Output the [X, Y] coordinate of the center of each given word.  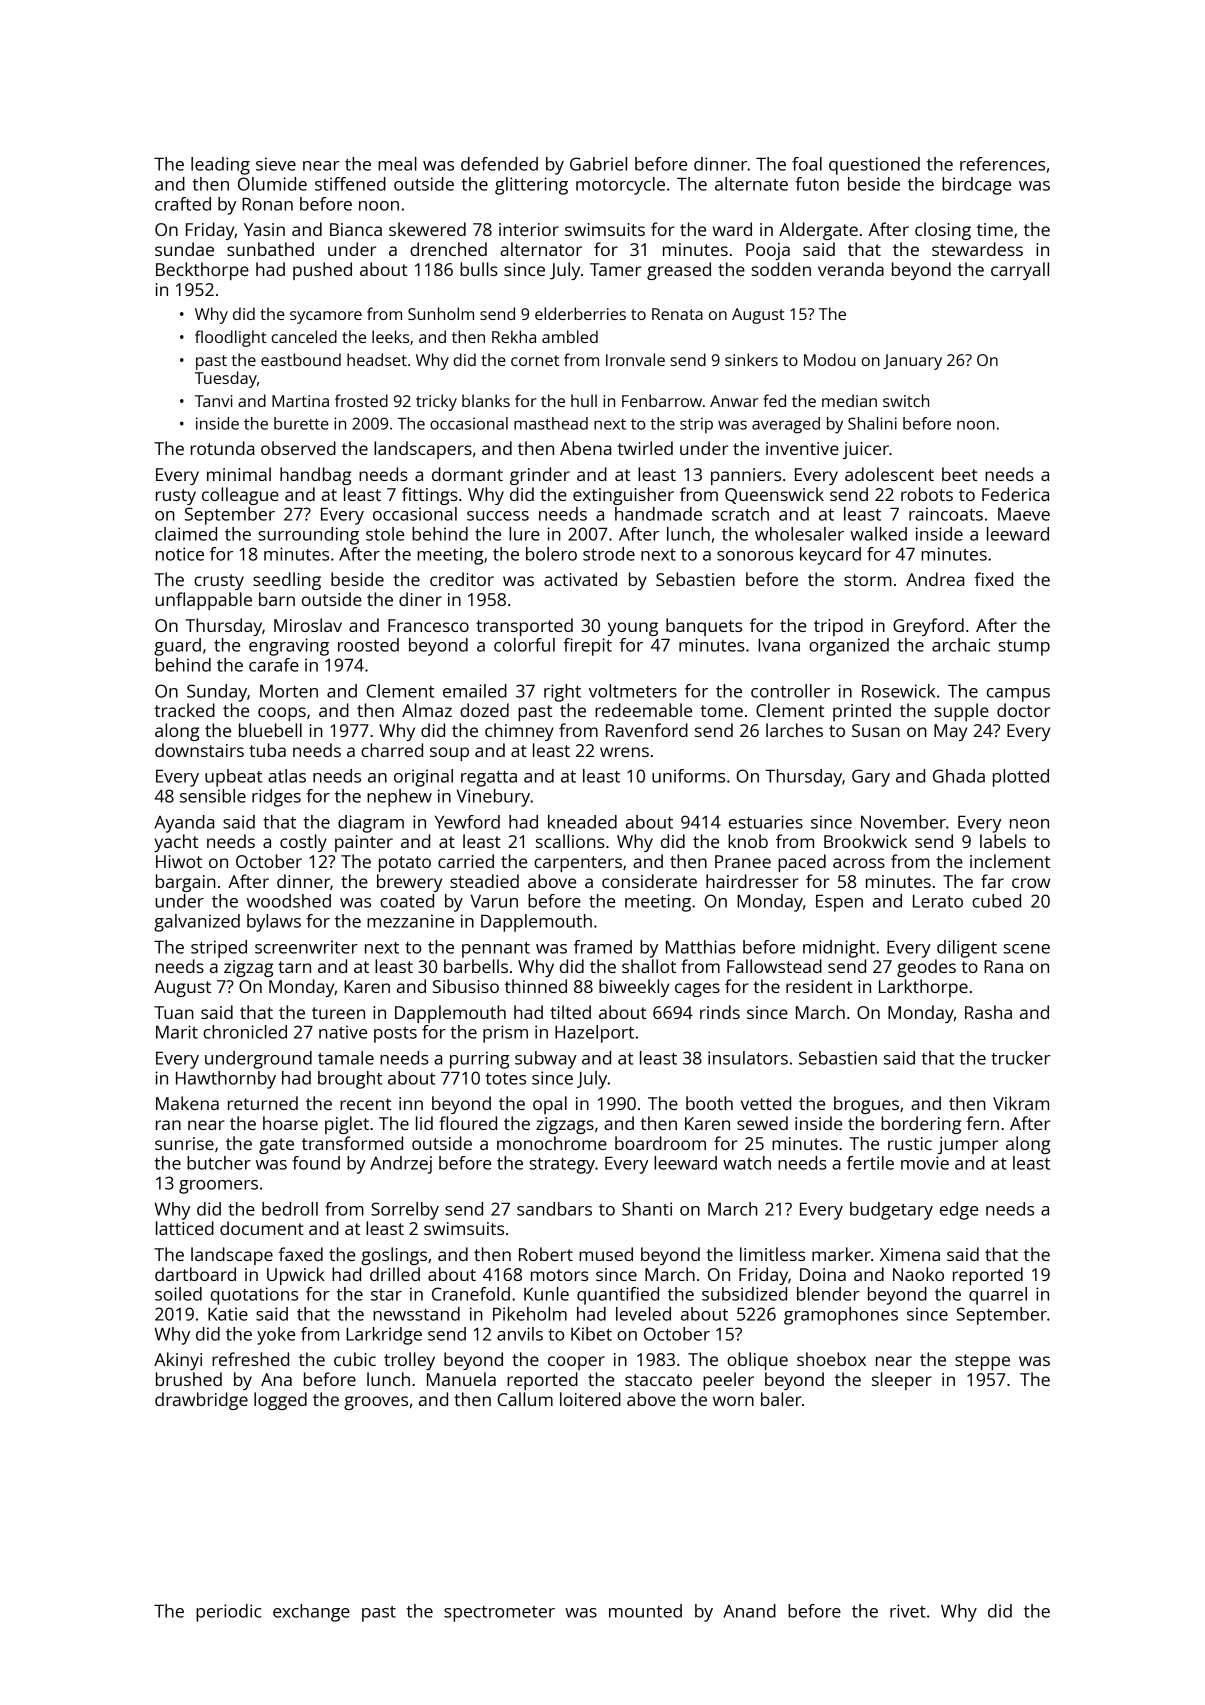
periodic [229, 1613]
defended [499, 164]
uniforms [688, 776]
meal [397, 164]
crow [1031, 883]
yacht [176, 843]
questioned [874, 166]
